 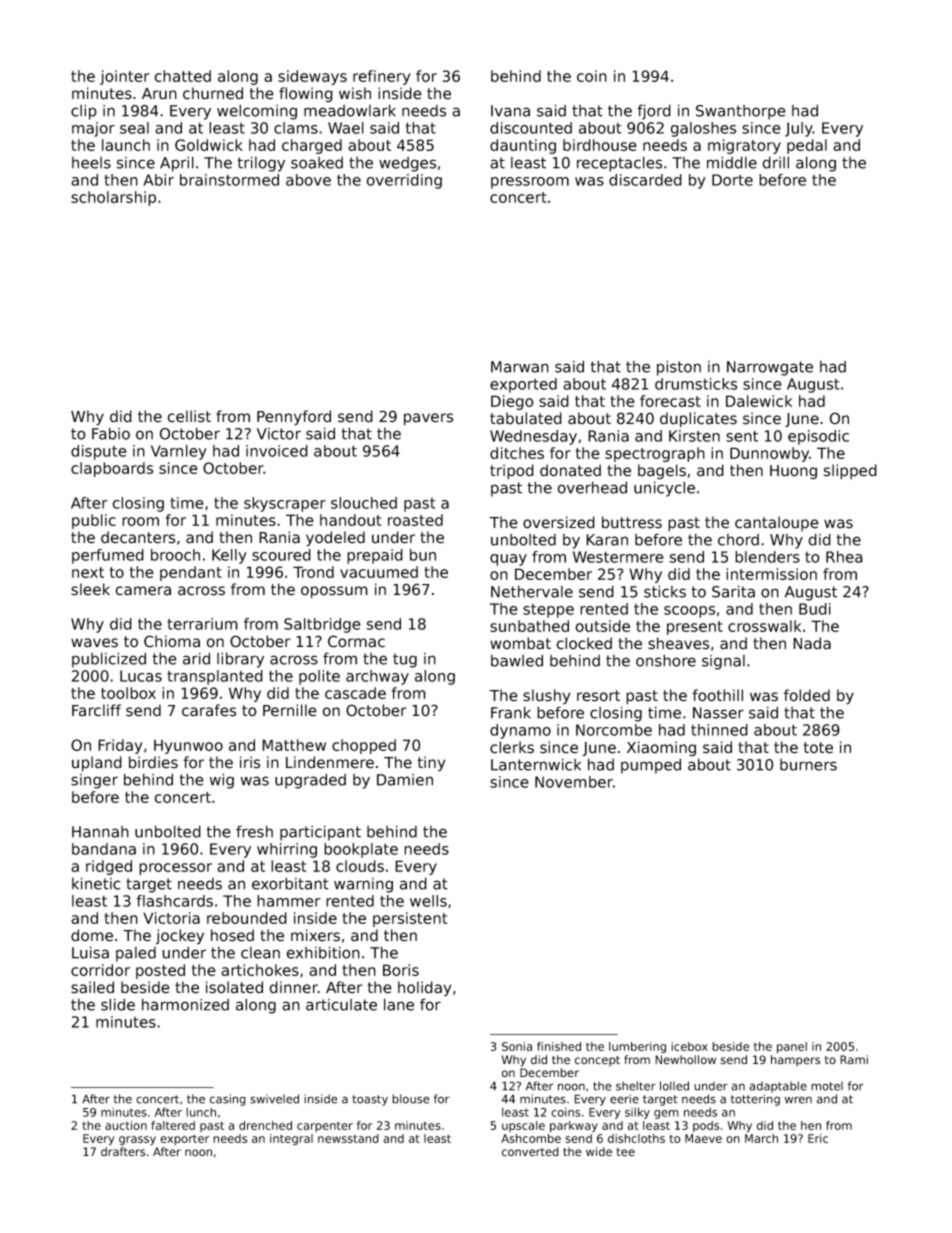 I want to click on newsstand, so click(x=348, y=1138).
